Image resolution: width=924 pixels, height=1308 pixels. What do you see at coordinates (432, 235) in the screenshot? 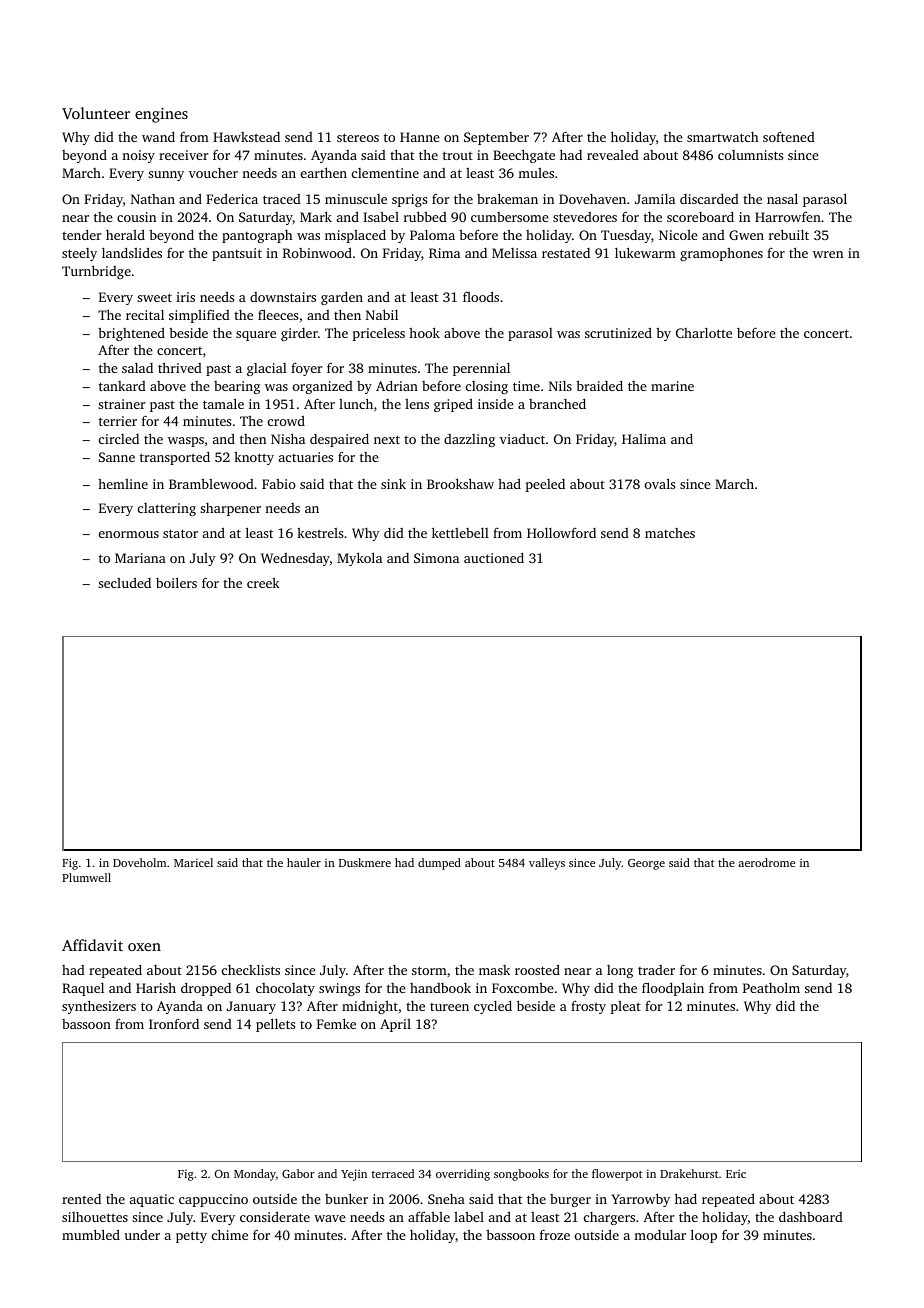
I see `Paloma` at bounding box center [432, 235].
